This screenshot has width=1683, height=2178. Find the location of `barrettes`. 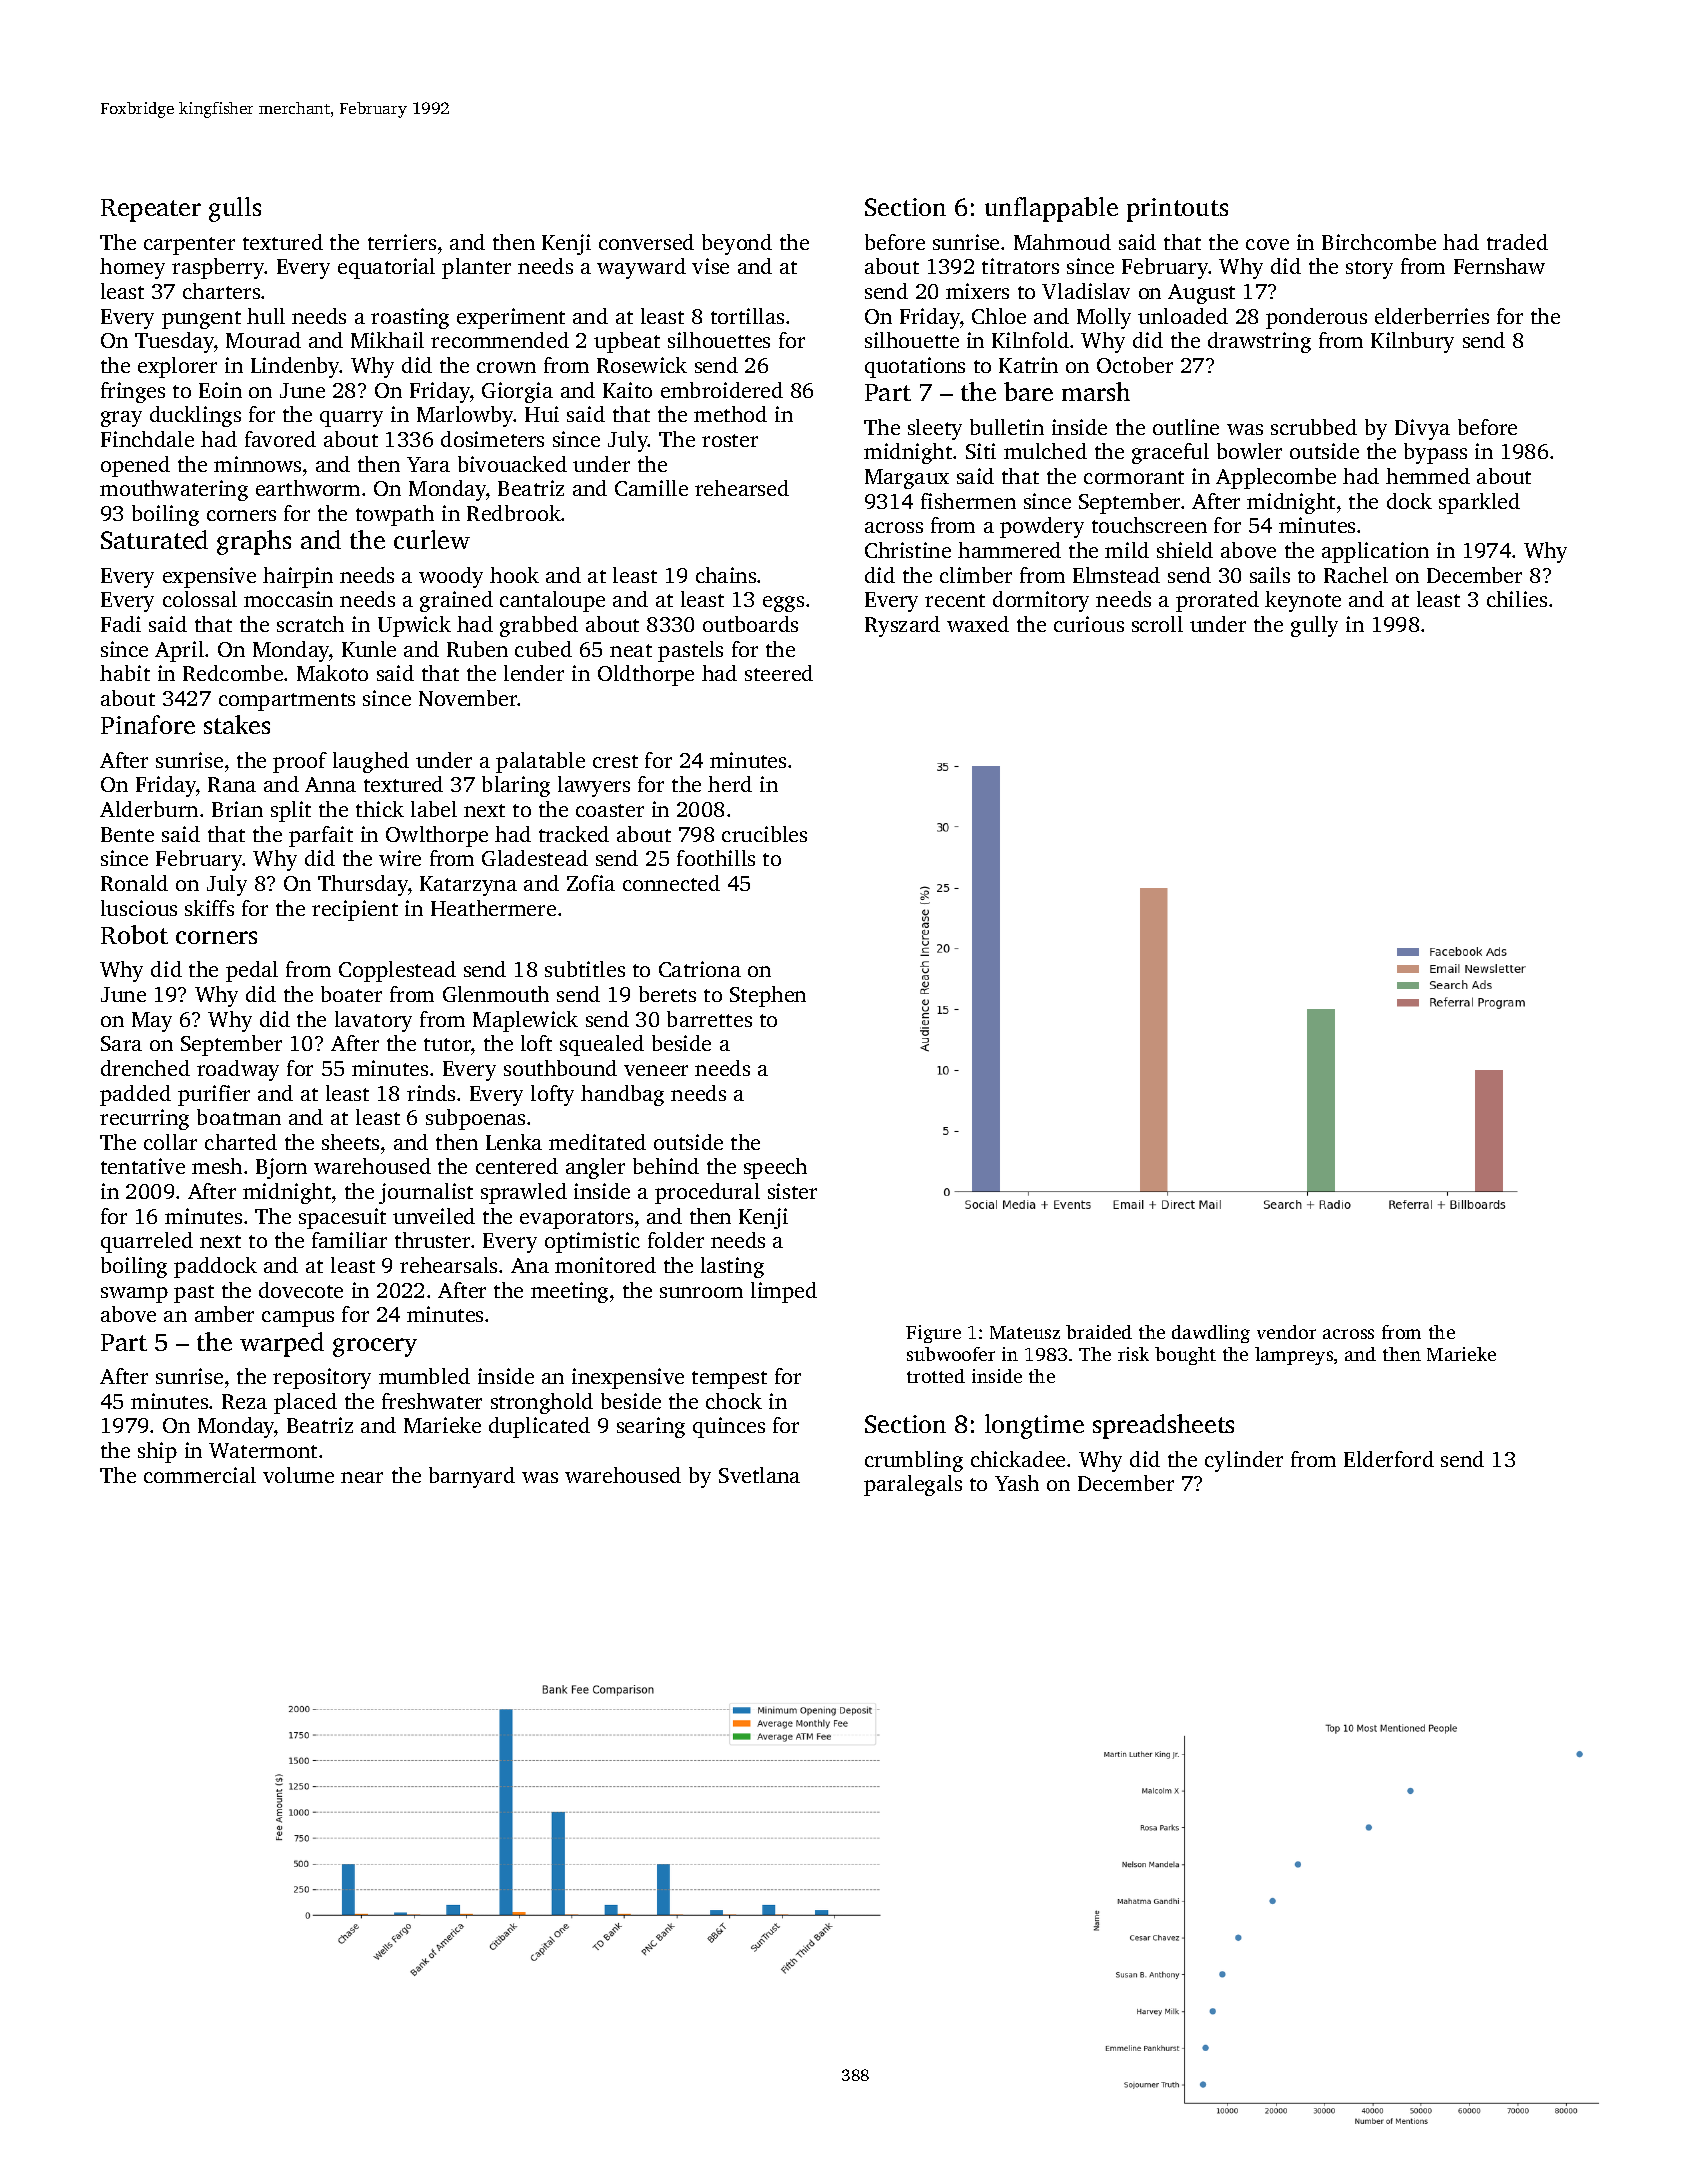

barrettes is located at coordinates (709, 1019).
